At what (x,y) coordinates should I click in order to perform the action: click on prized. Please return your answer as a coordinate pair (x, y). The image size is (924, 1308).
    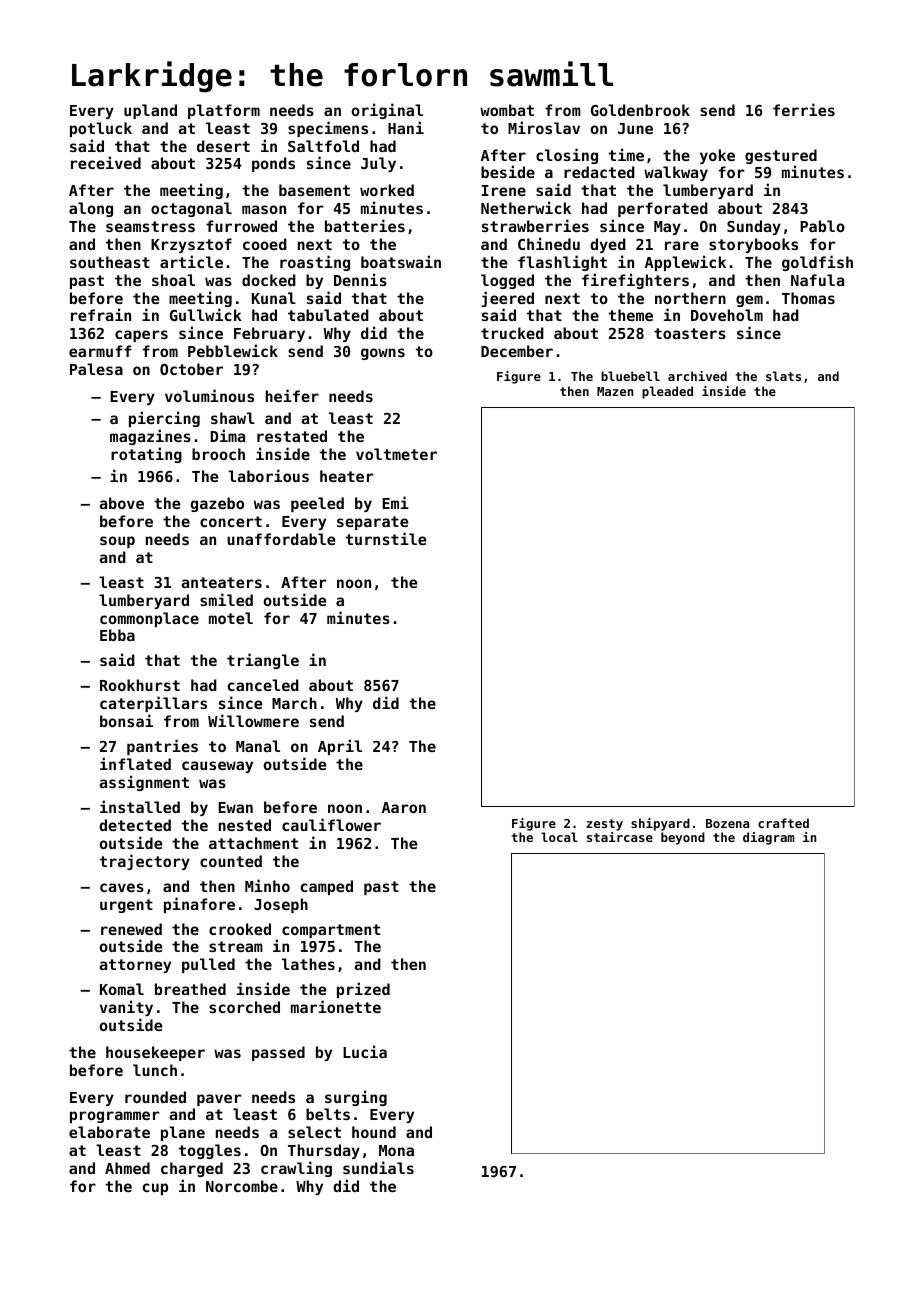
    Looking at the image, I should click on (363, 990).
